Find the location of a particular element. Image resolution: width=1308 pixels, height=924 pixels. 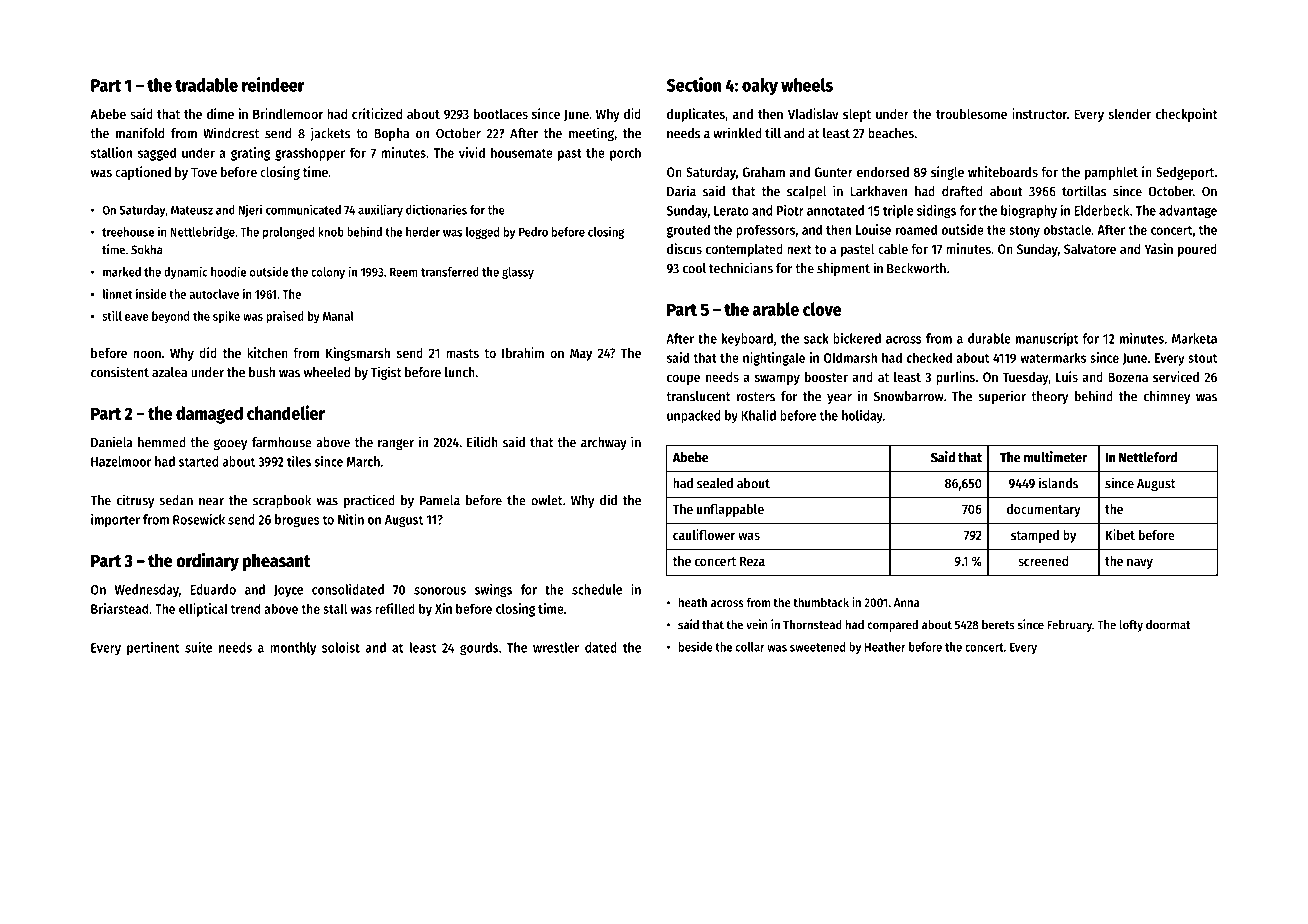

bootlaces is located at coordinates (501, 114).
